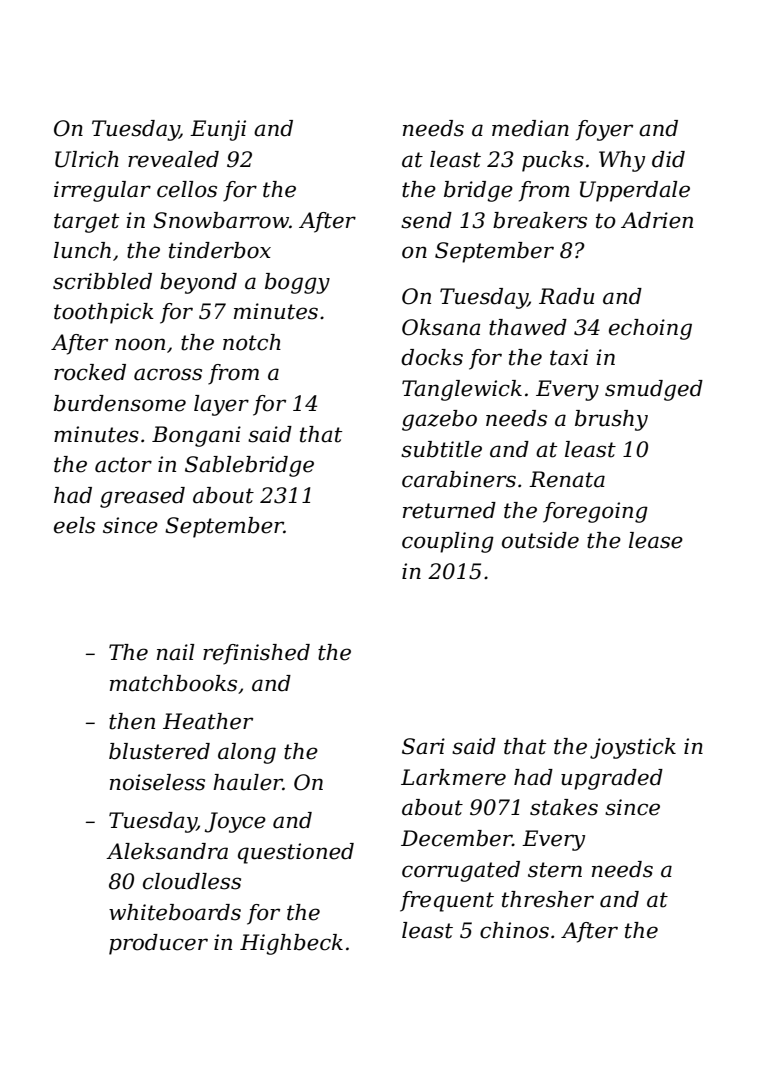 The image size is (758, 1075). What do you see at coordinates (555, 870) in the image?
I see `stern` at bounding box center [555, 870].
